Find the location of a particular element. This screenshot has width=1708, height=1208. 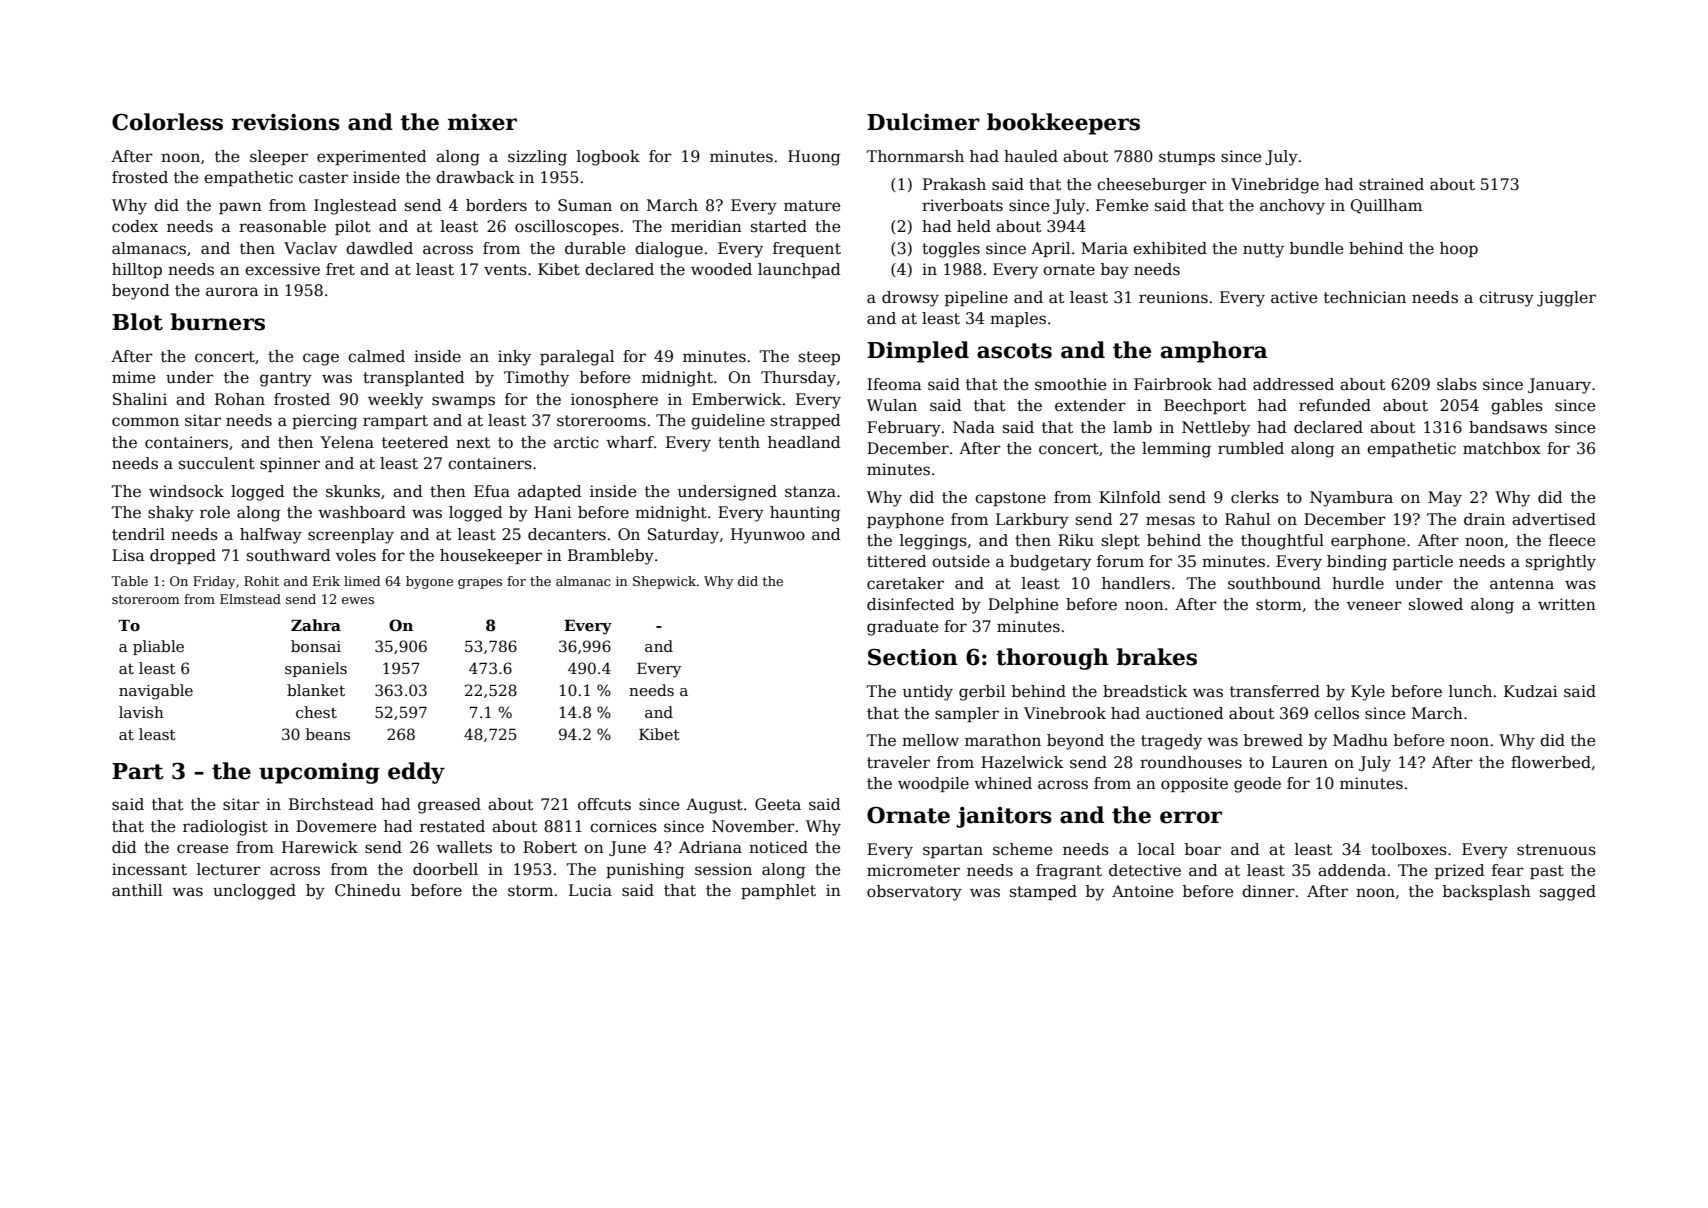

Dulcimer is located at coordinates (923, 122).
